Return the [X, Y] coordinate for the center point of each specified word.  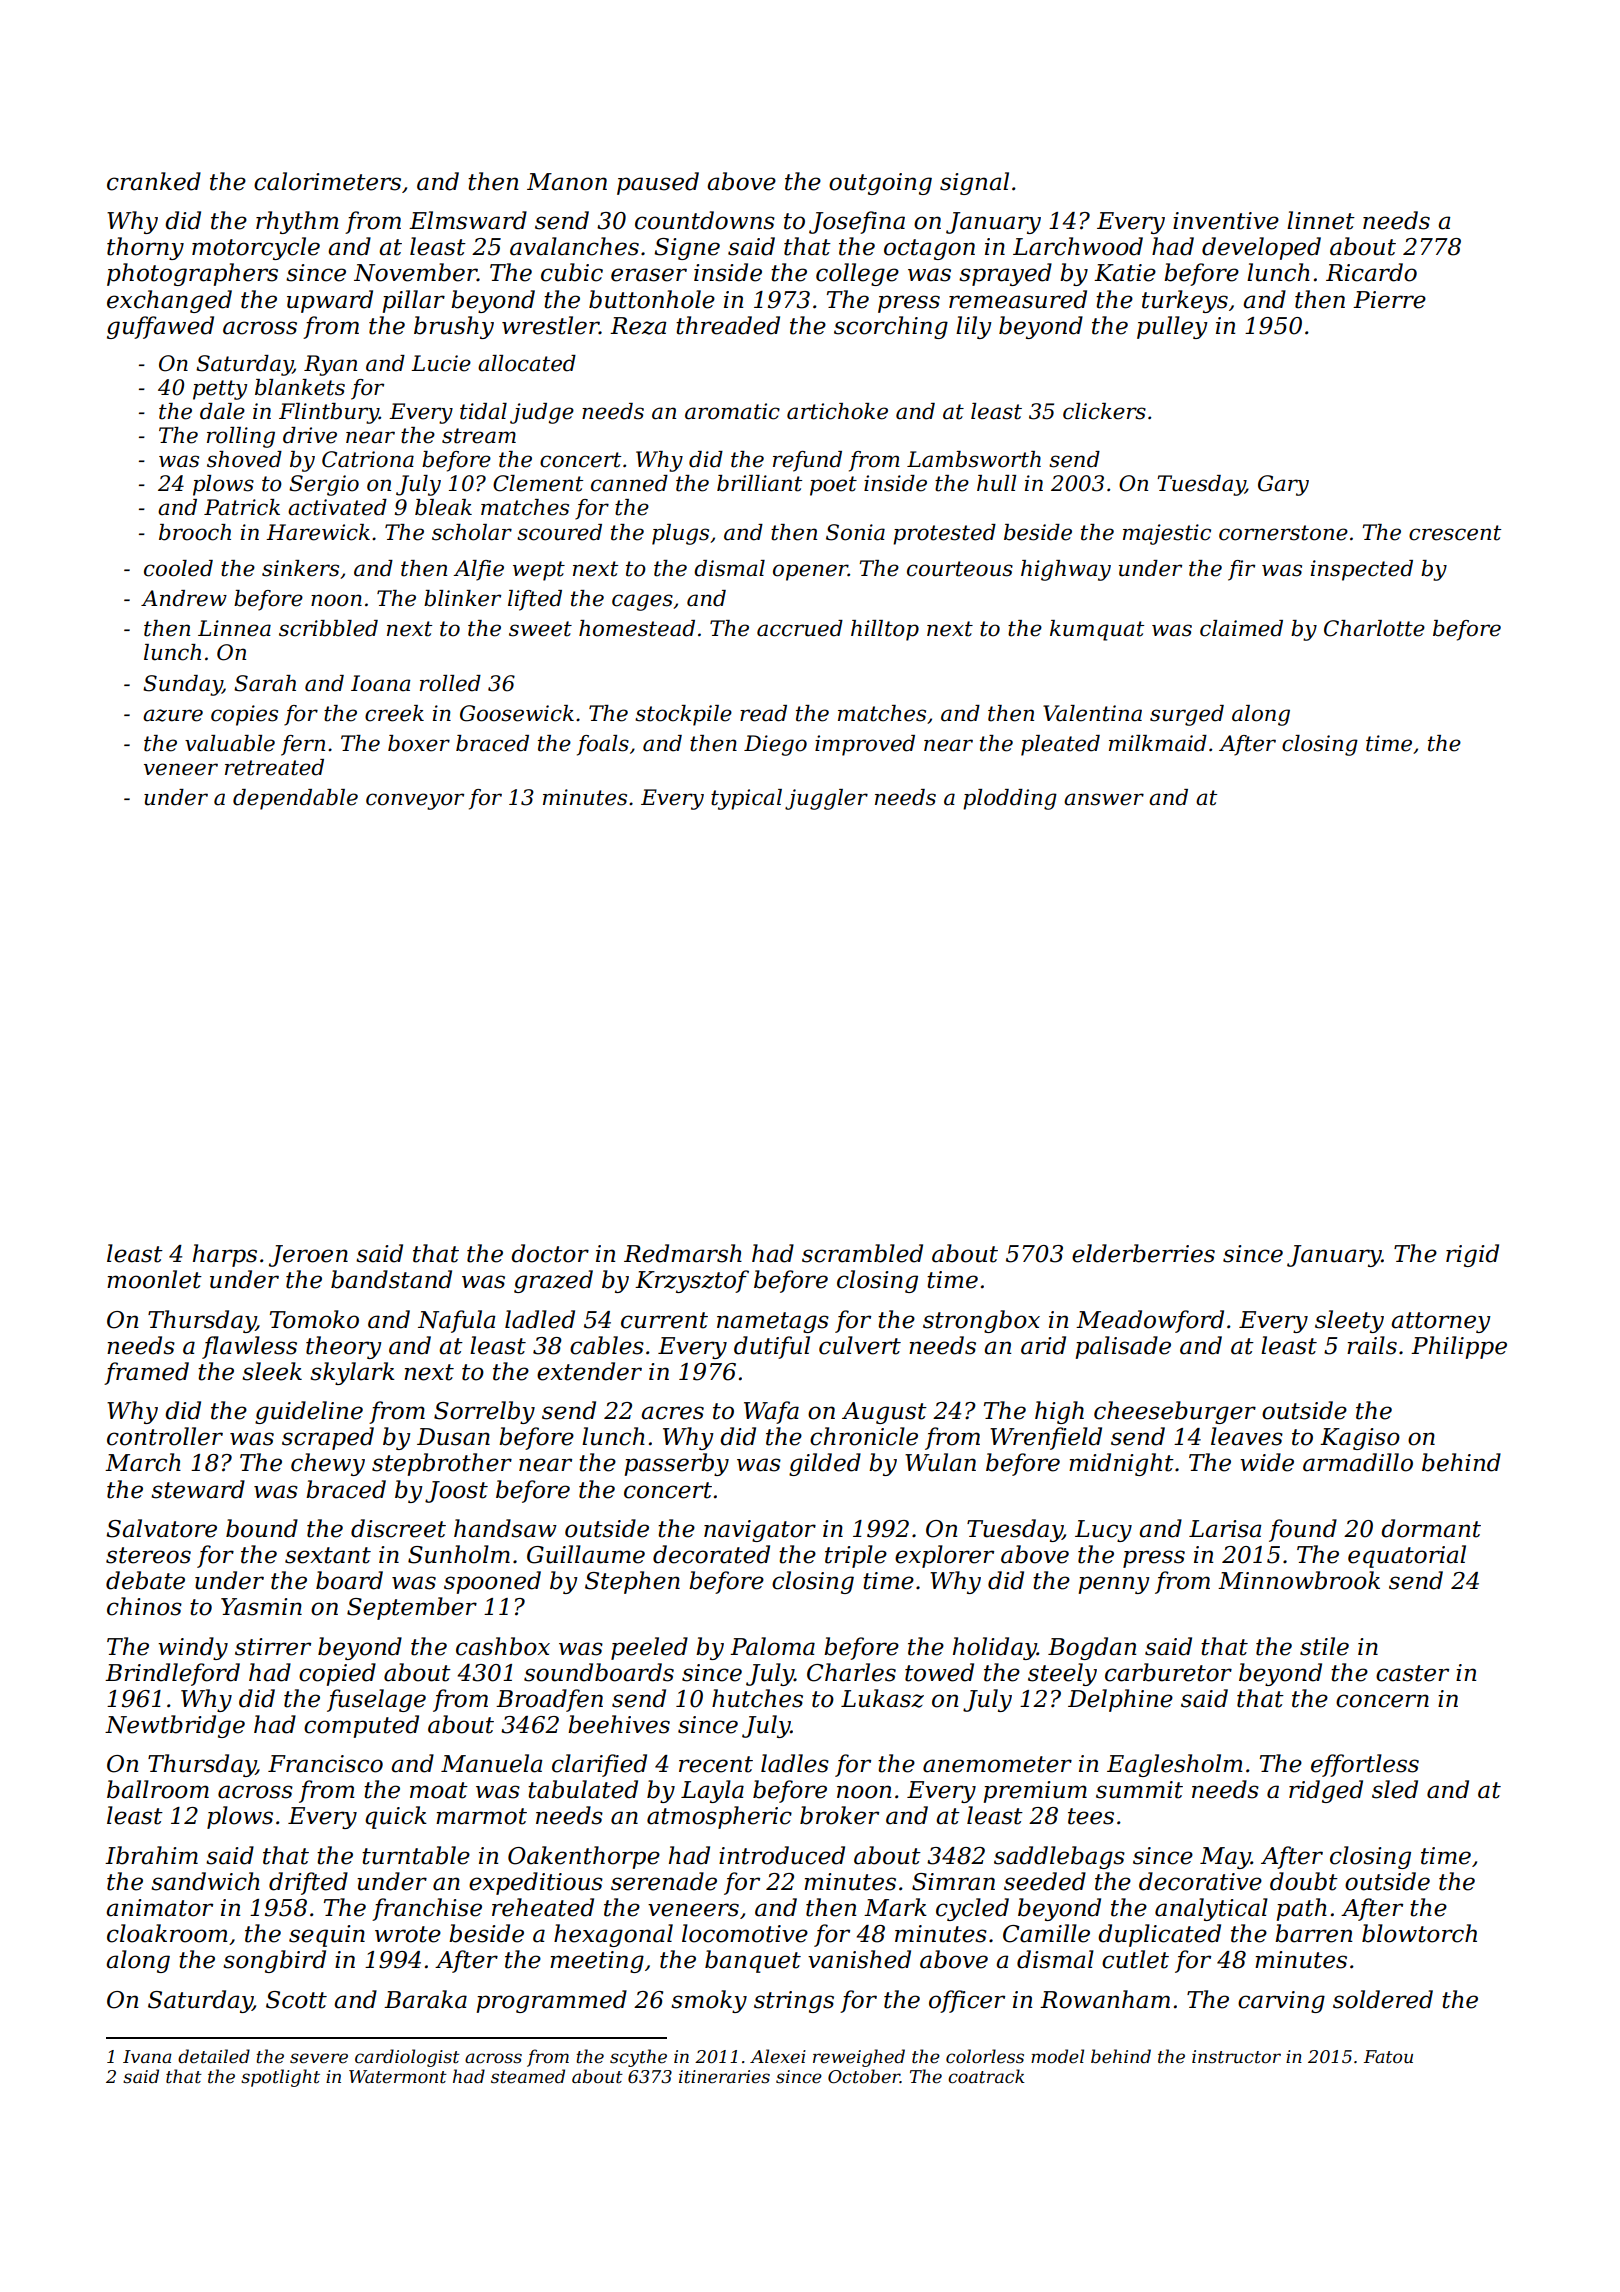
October [864, 2076]
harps [225, 1255]
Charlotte [1374, 628]
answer [1104, 799]
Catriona [368, 459]
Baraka [425, 1999]
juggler [826, 799]
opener [810, 572]
